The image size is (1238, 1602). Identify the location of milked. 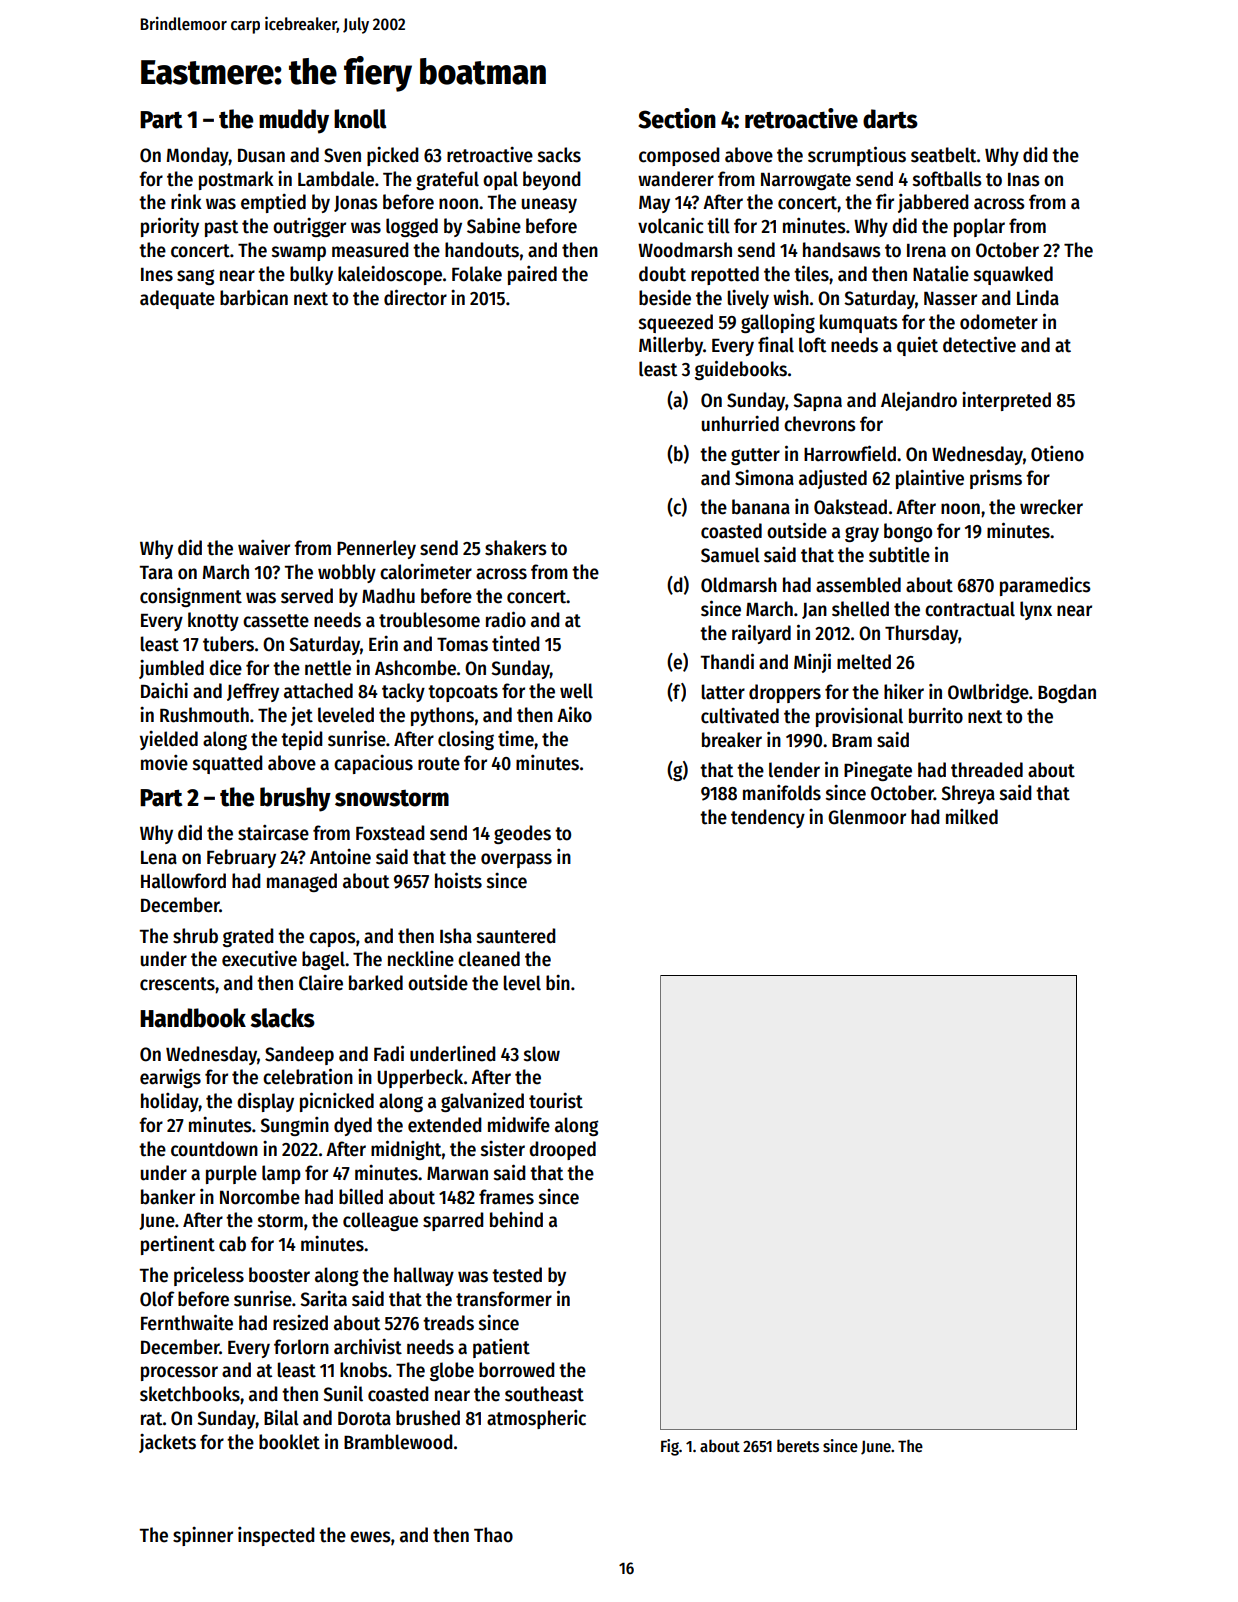
(972, 817).
